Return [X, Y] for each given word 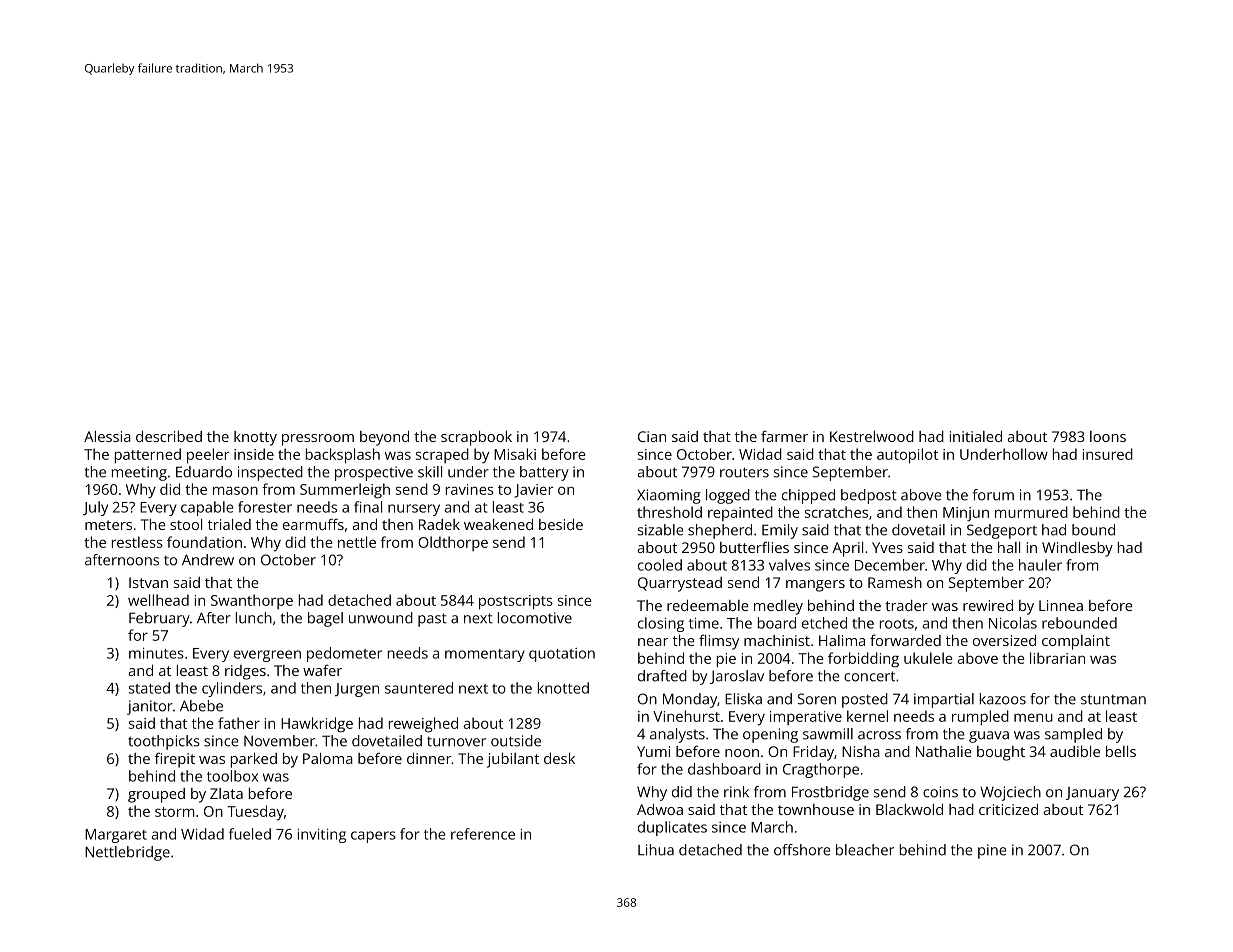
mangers [815, 586]
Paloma [328, 758]
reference [483, 834]
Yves [887, 547]
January [1092, 794]
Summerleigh [345, 491]
